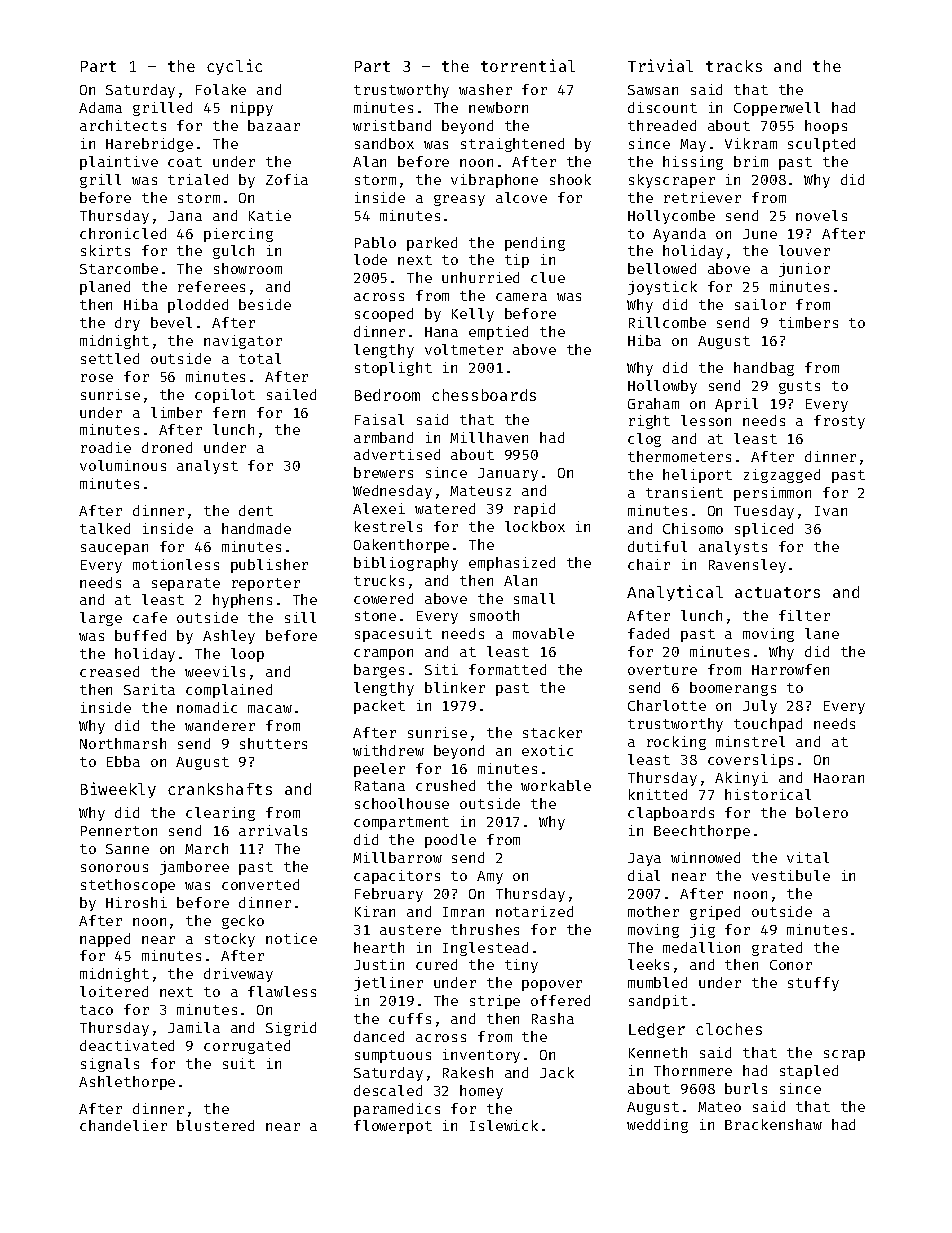 Image resolution: width=952 pixels, height=1233 pixels. What do you see at coordinates (821, 145) in the screenshot?
I see `sculpted` at bounding box center [821, 145].
